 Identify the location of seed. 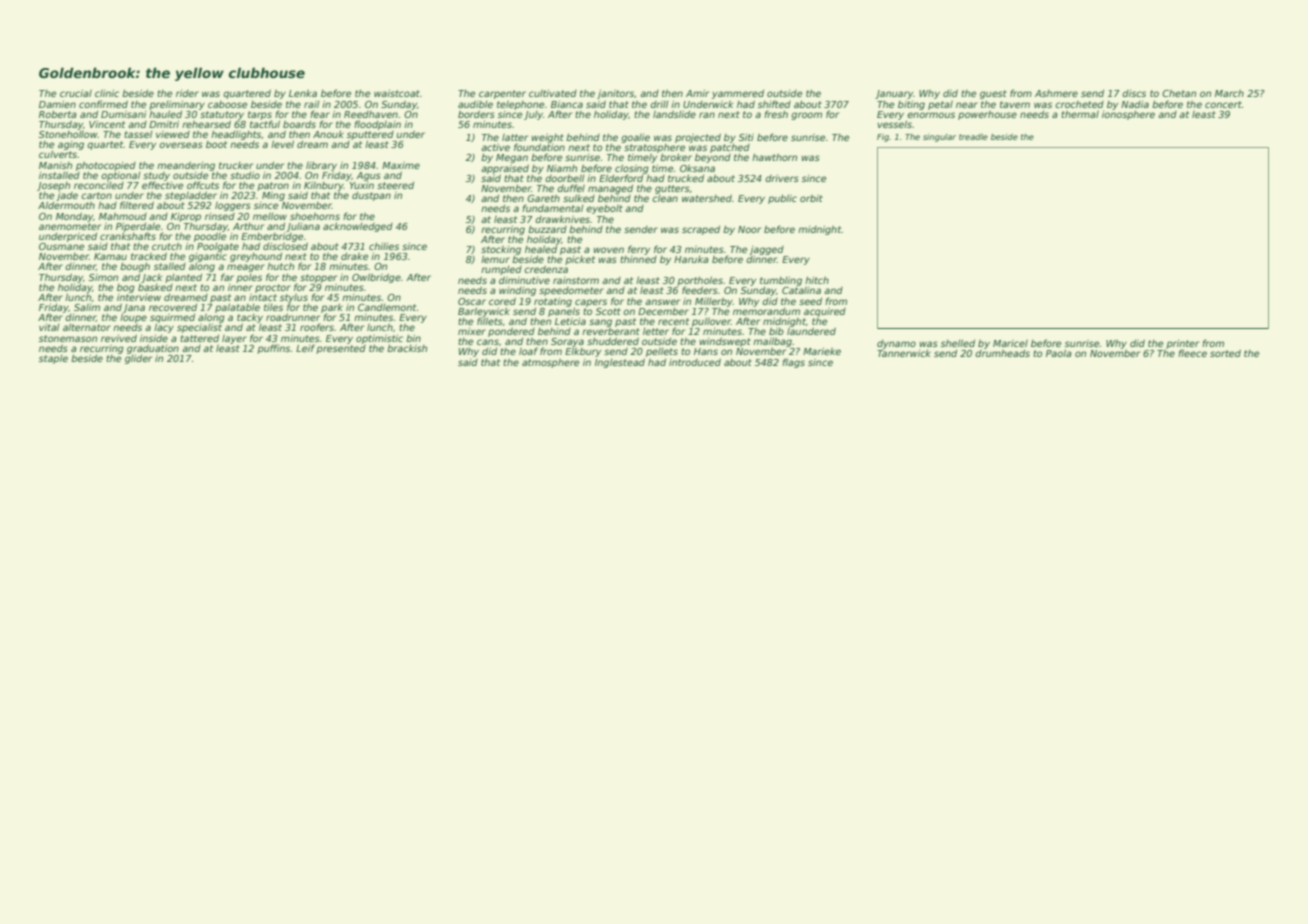
(810, 301).
